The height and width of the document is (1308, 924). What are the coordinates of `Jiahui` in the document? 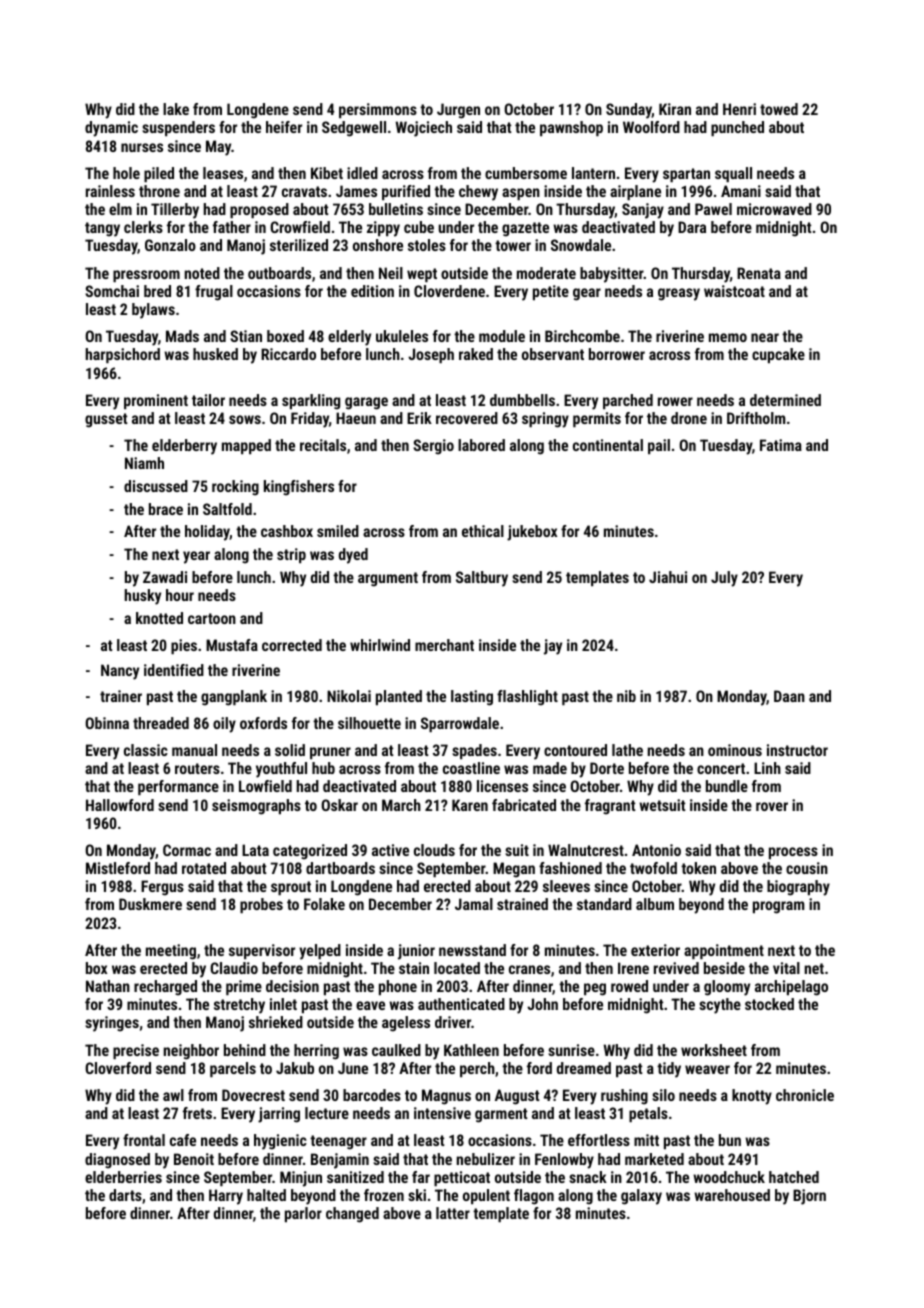 It's located at (668, 577).
